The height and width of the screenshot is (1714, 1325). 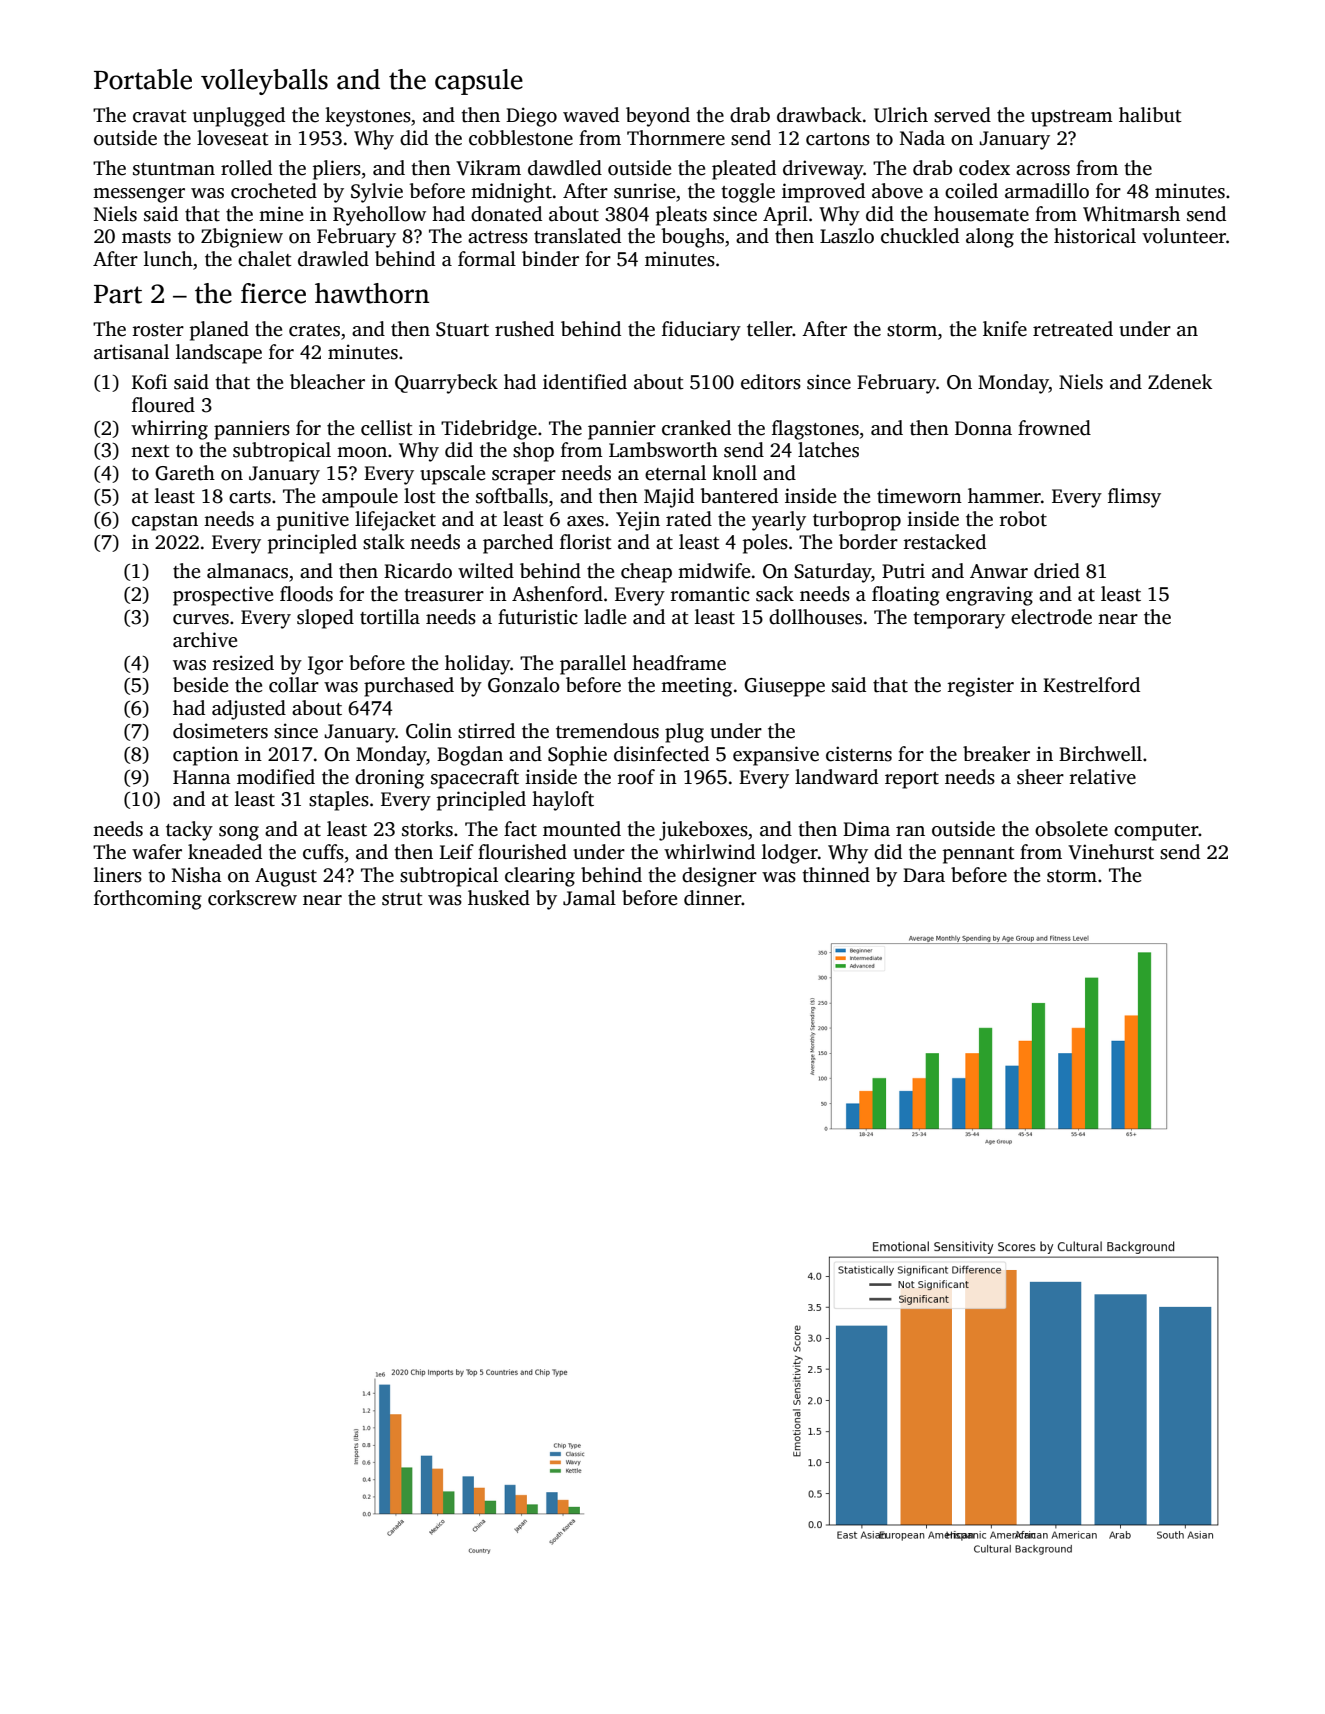 I want to click on planed, so click(x=219, y=331).
